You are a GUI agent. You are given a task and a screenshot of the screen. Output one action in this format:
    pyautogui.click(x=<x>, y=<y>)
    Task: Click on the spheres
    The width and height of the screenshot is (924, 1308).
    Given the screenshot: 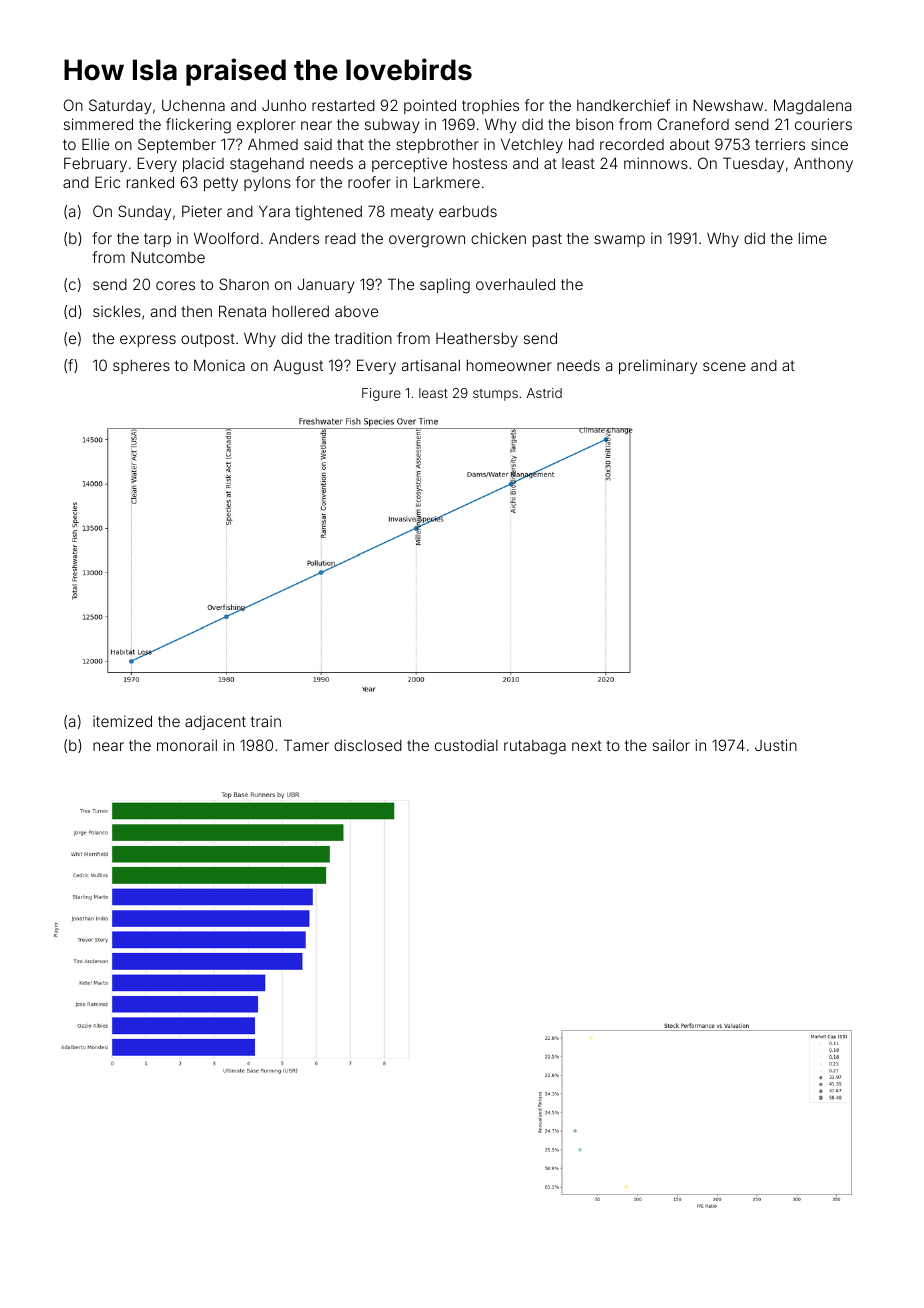 What is the action you would take?
    pyautogui.click(x=141, y=367)
